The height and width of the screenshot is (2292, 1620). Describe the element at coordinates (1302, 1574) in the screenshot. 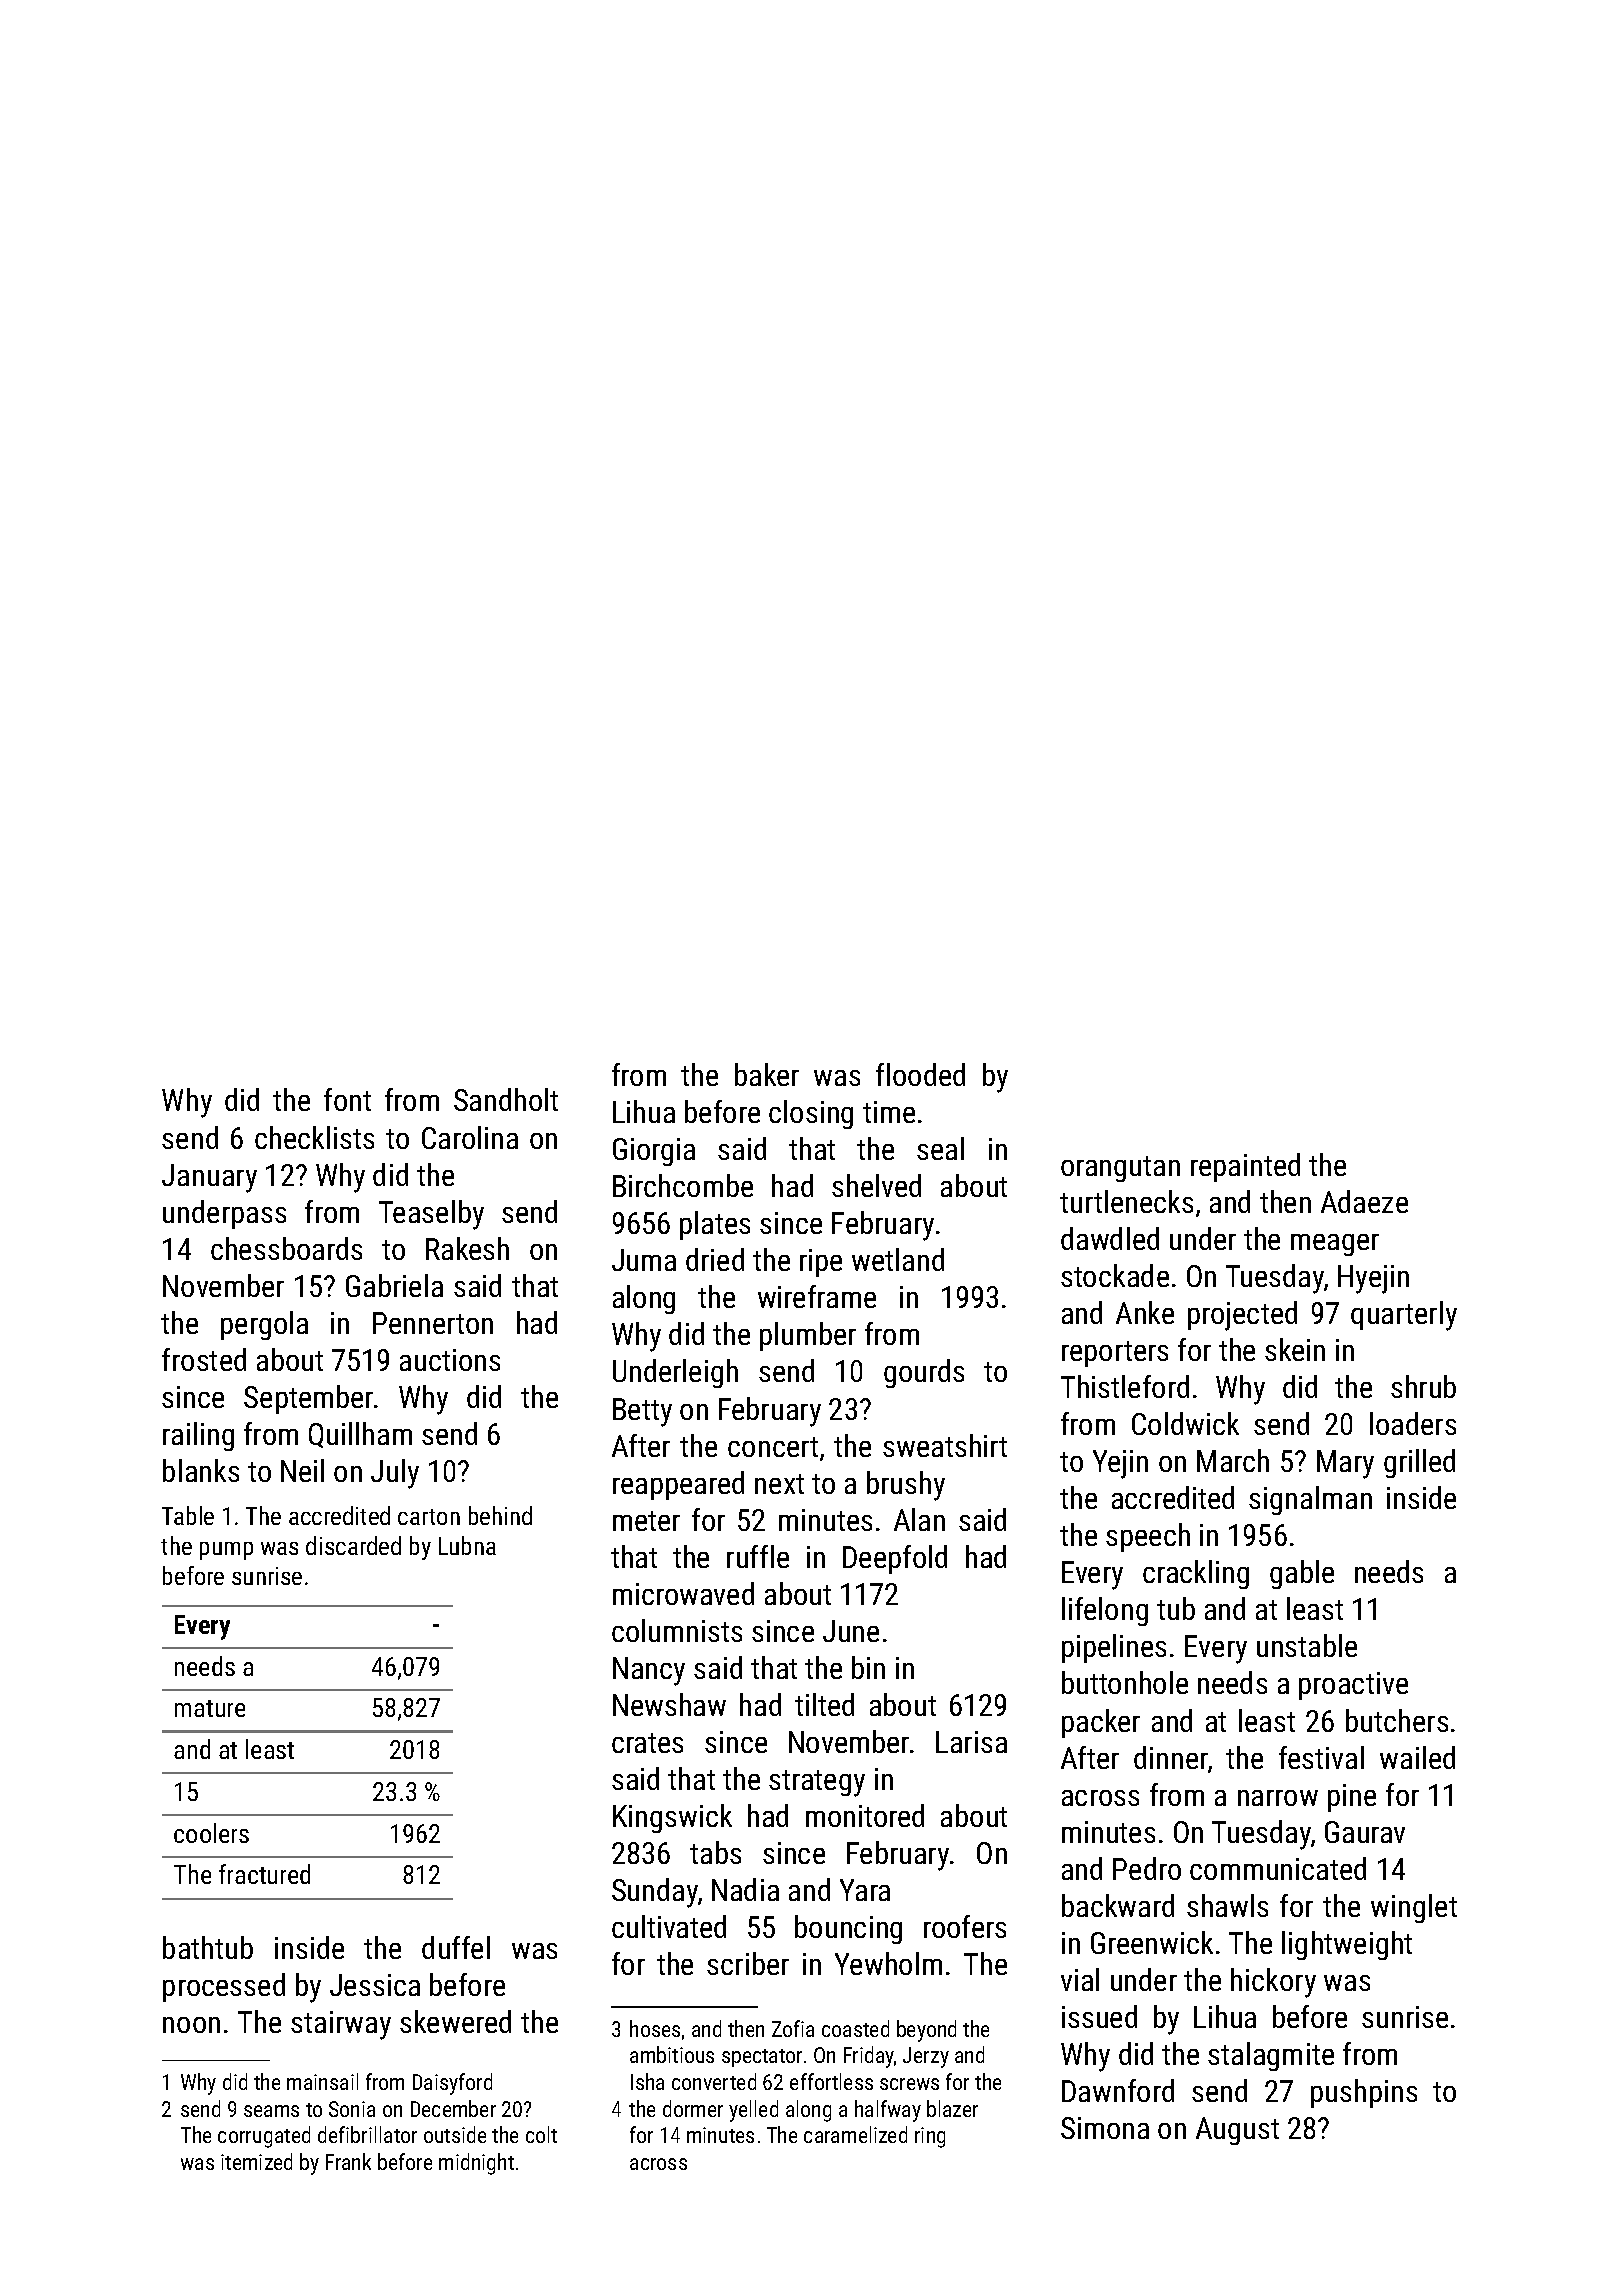

I see `gable` at that location.
